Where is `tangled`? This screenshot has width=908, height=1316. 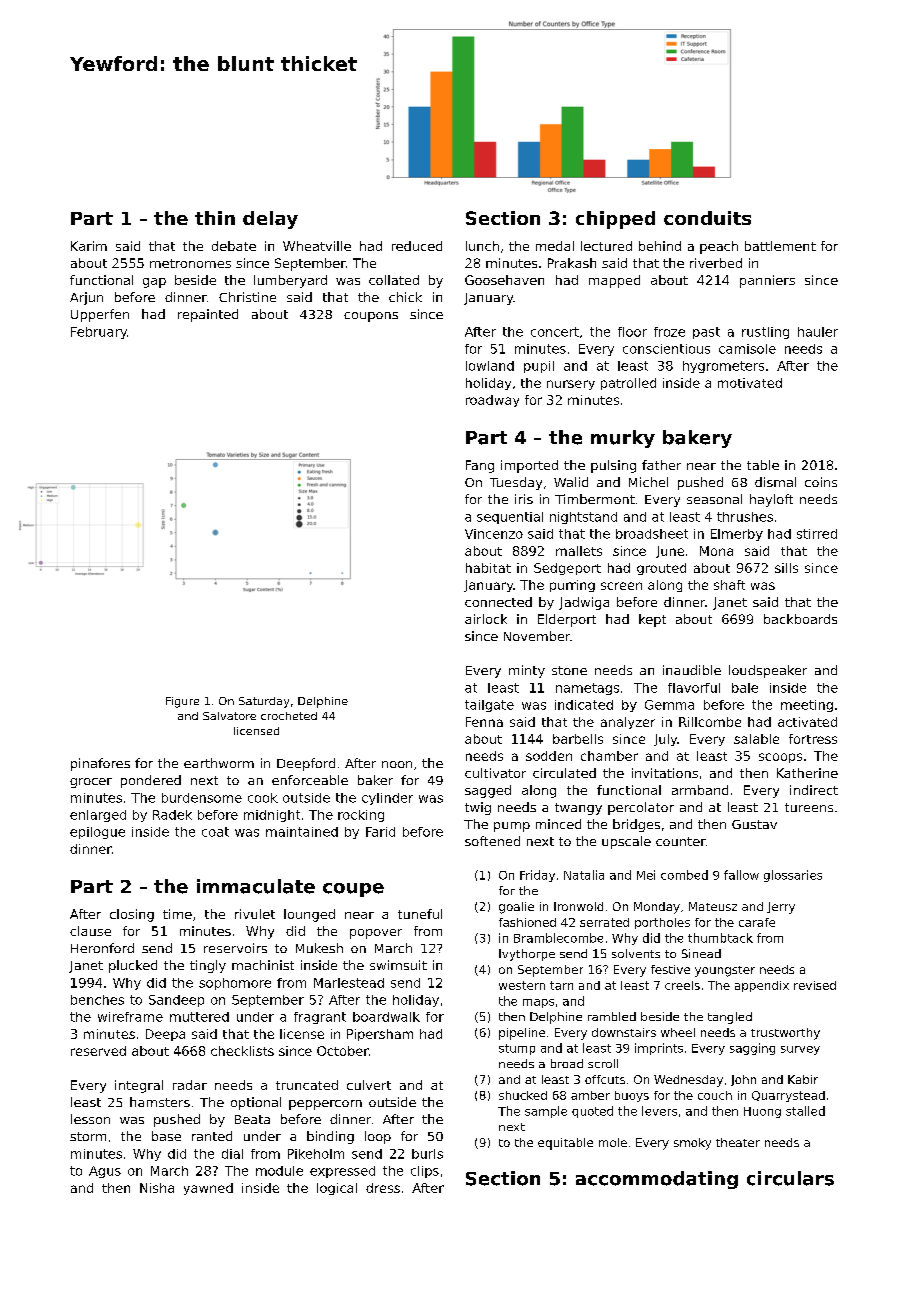
tangled is located at coordinates (730, 1018).
